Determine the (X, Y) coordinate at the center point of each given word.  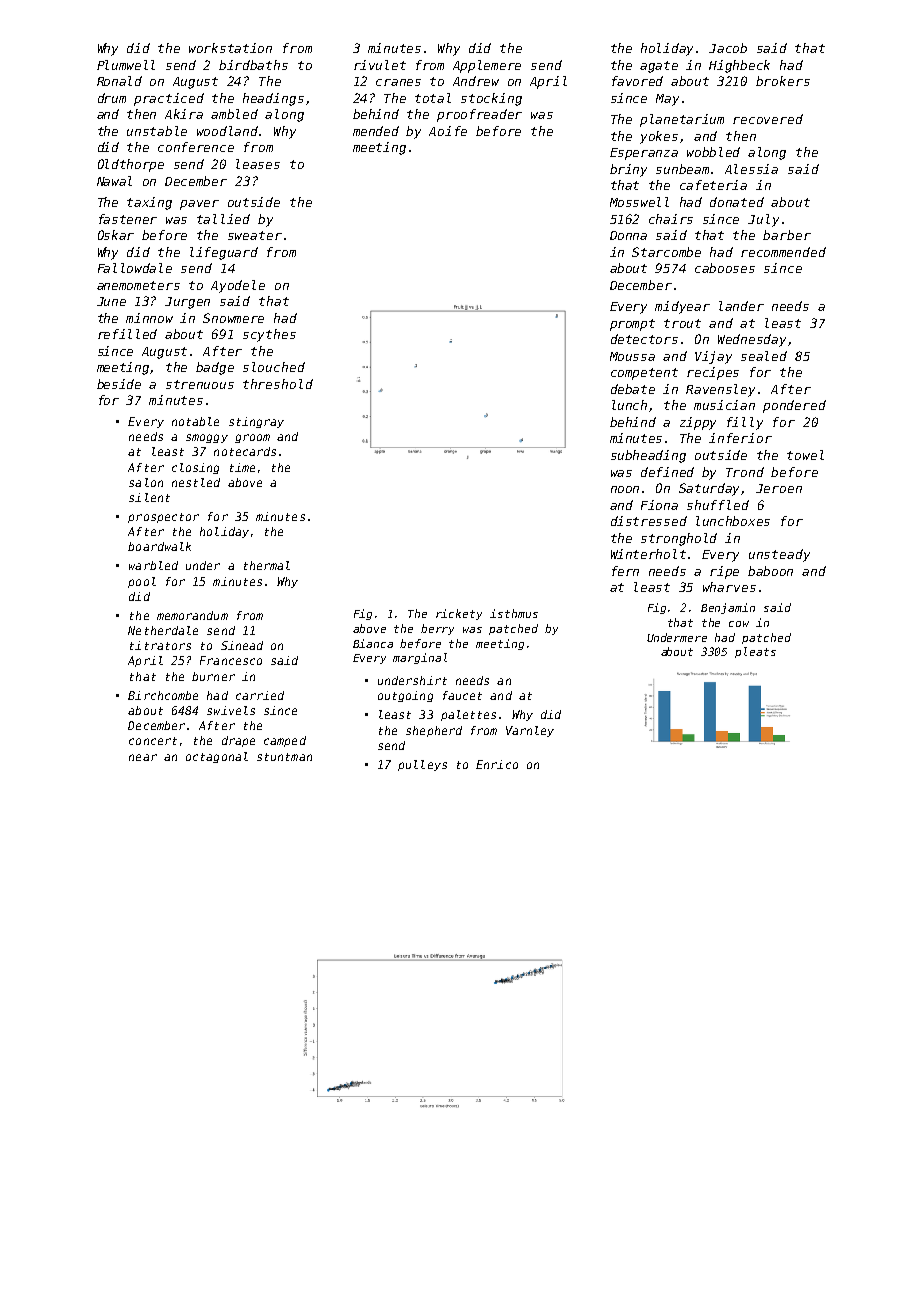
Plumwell (126, 65)
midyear (682, 307)
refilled (127, 334)
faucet (462, 695)
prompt (632, 325)
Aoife (448, 131)
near (143, 757)
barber (787, 235)
